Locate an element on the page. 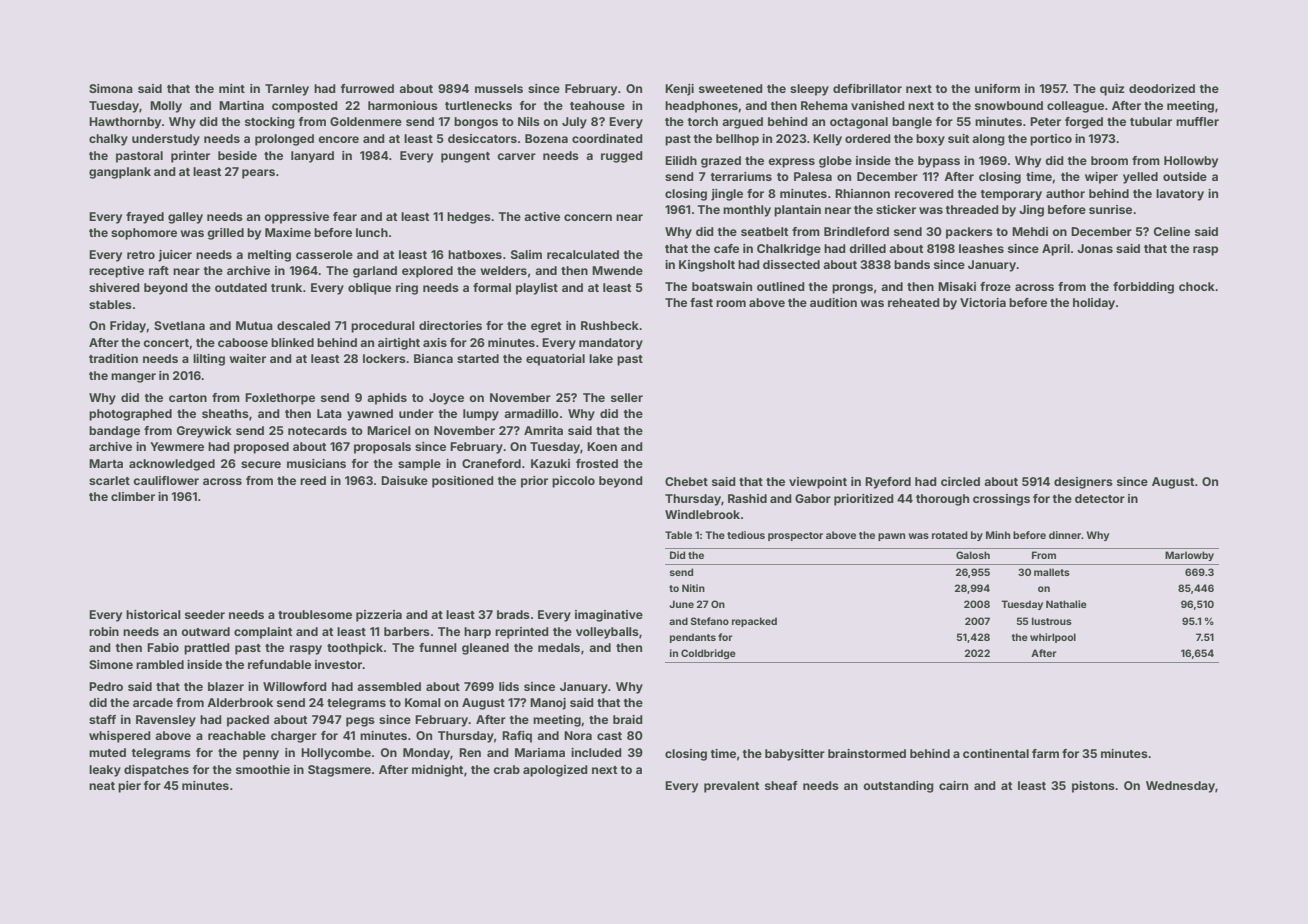  pears is located at coordinates (258, 174).
